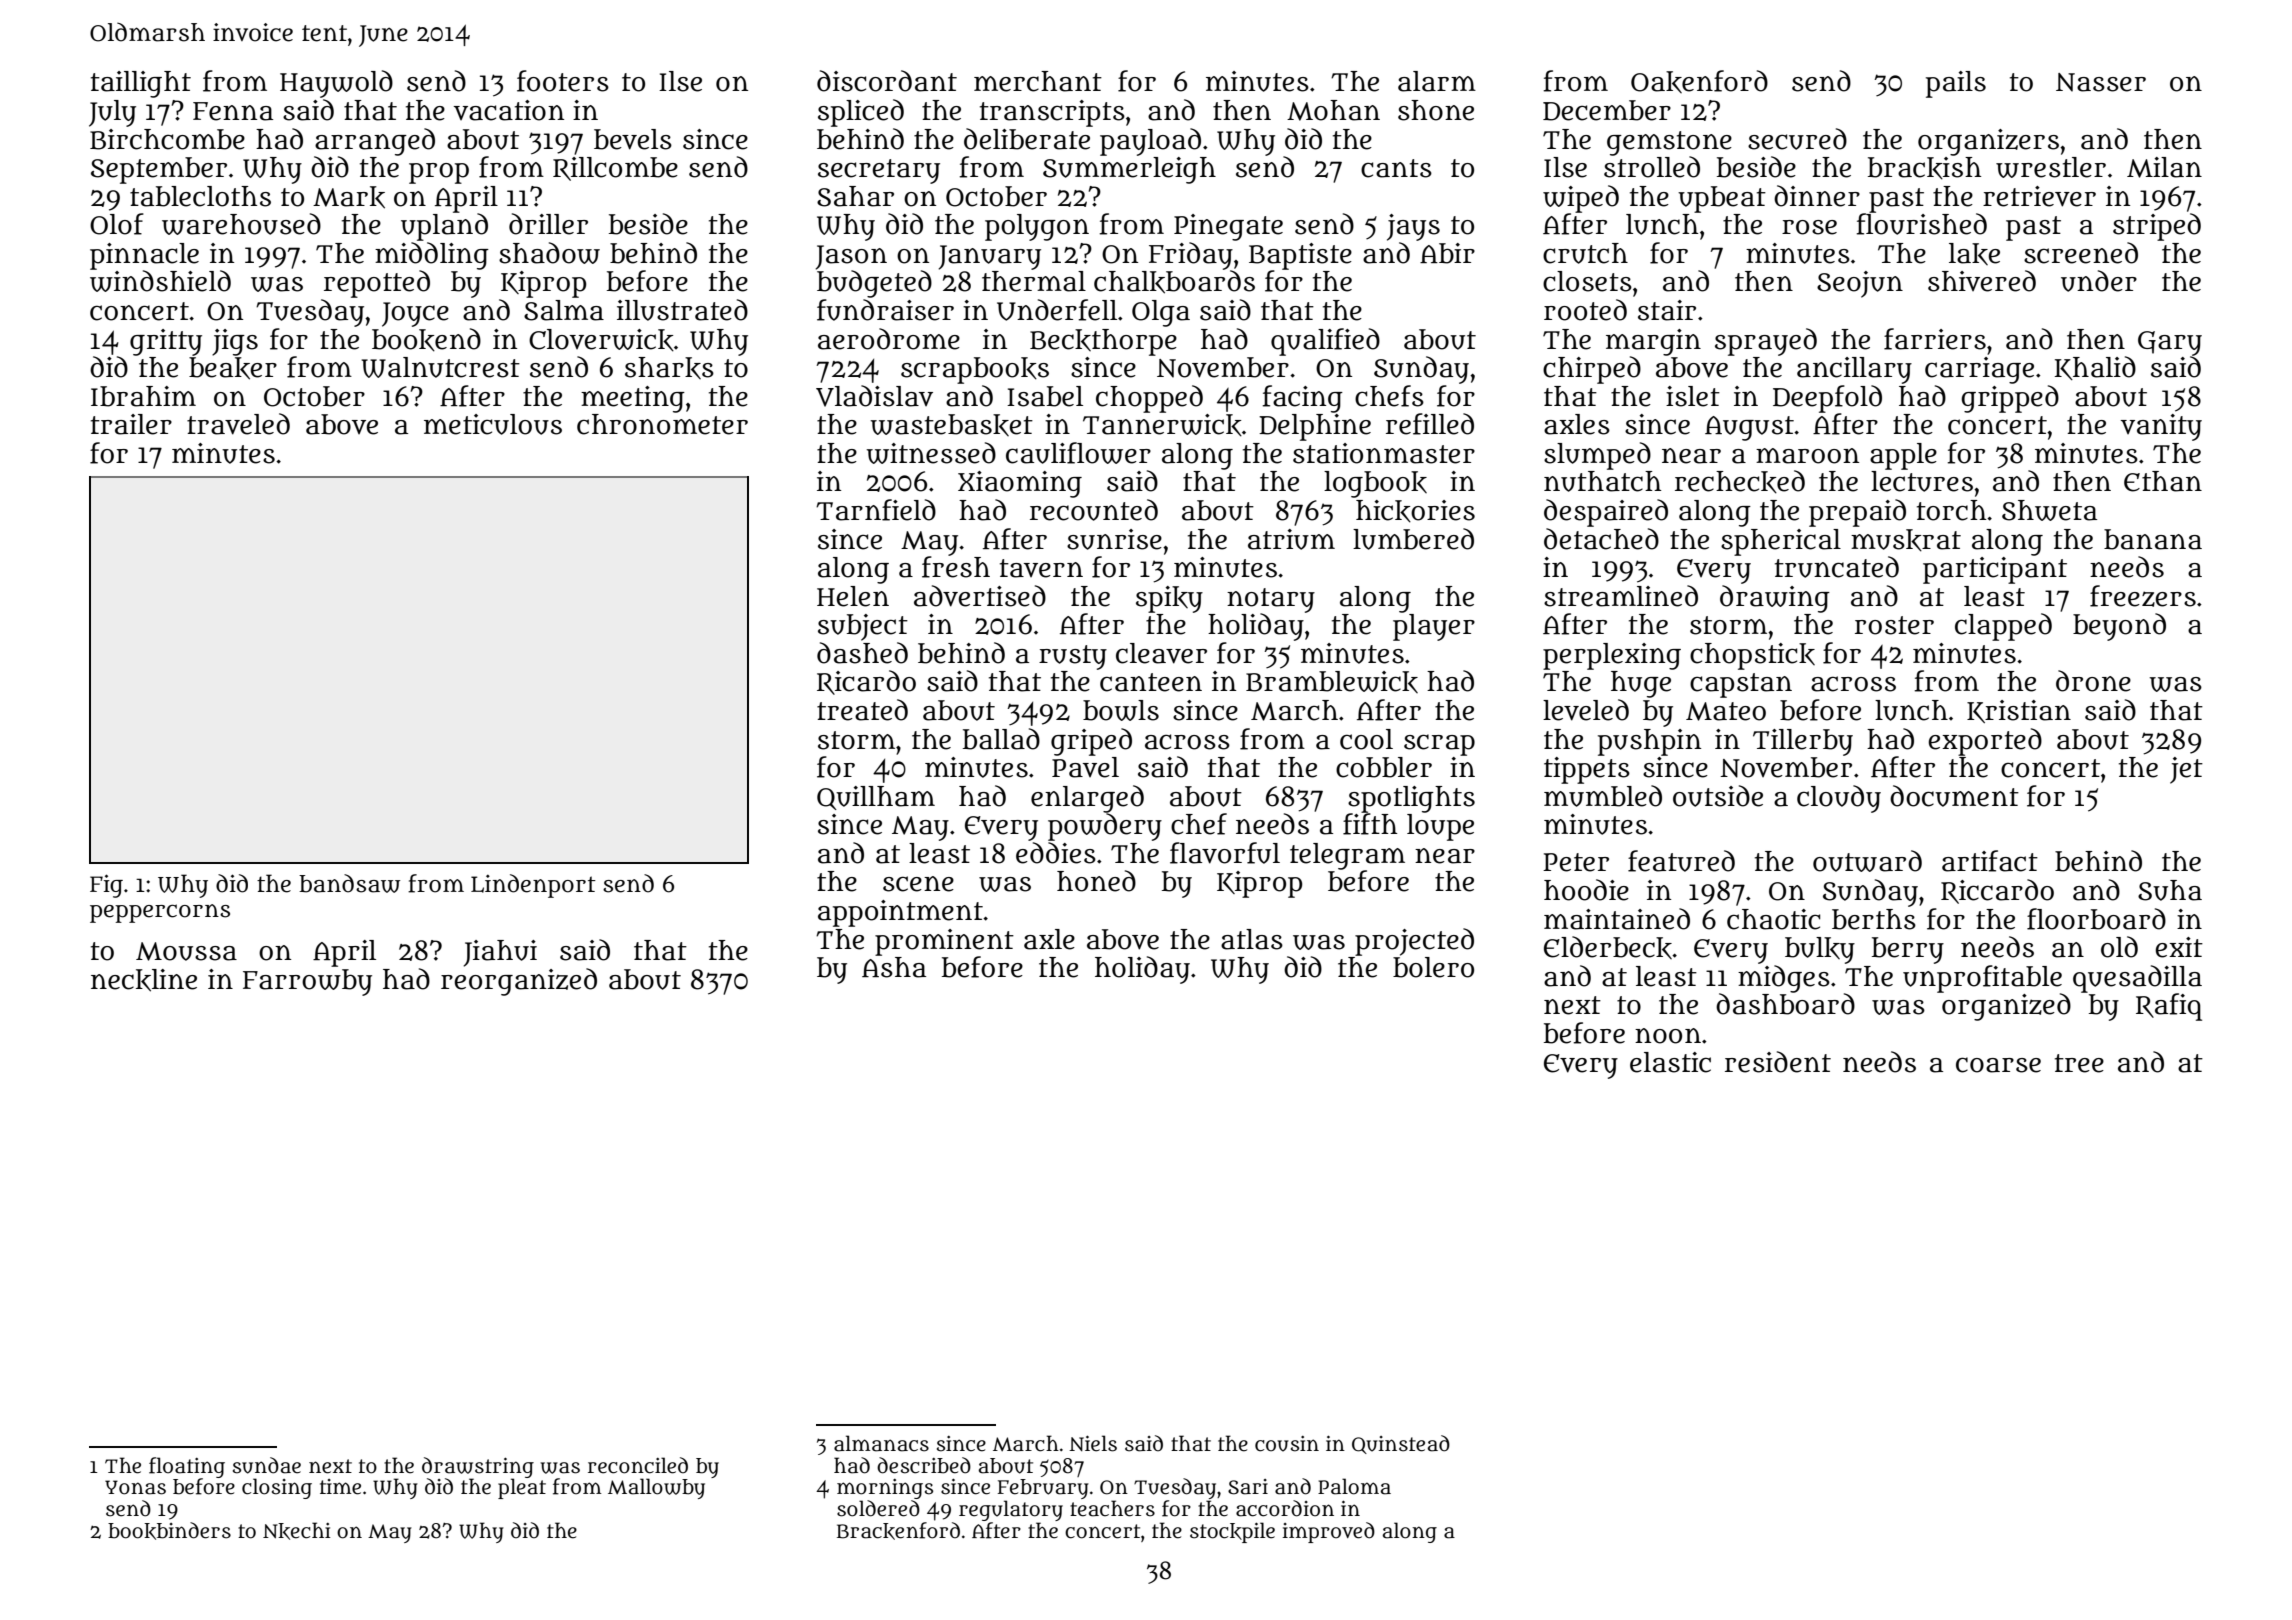  I want to click on Haywold, so click(336, 84).
